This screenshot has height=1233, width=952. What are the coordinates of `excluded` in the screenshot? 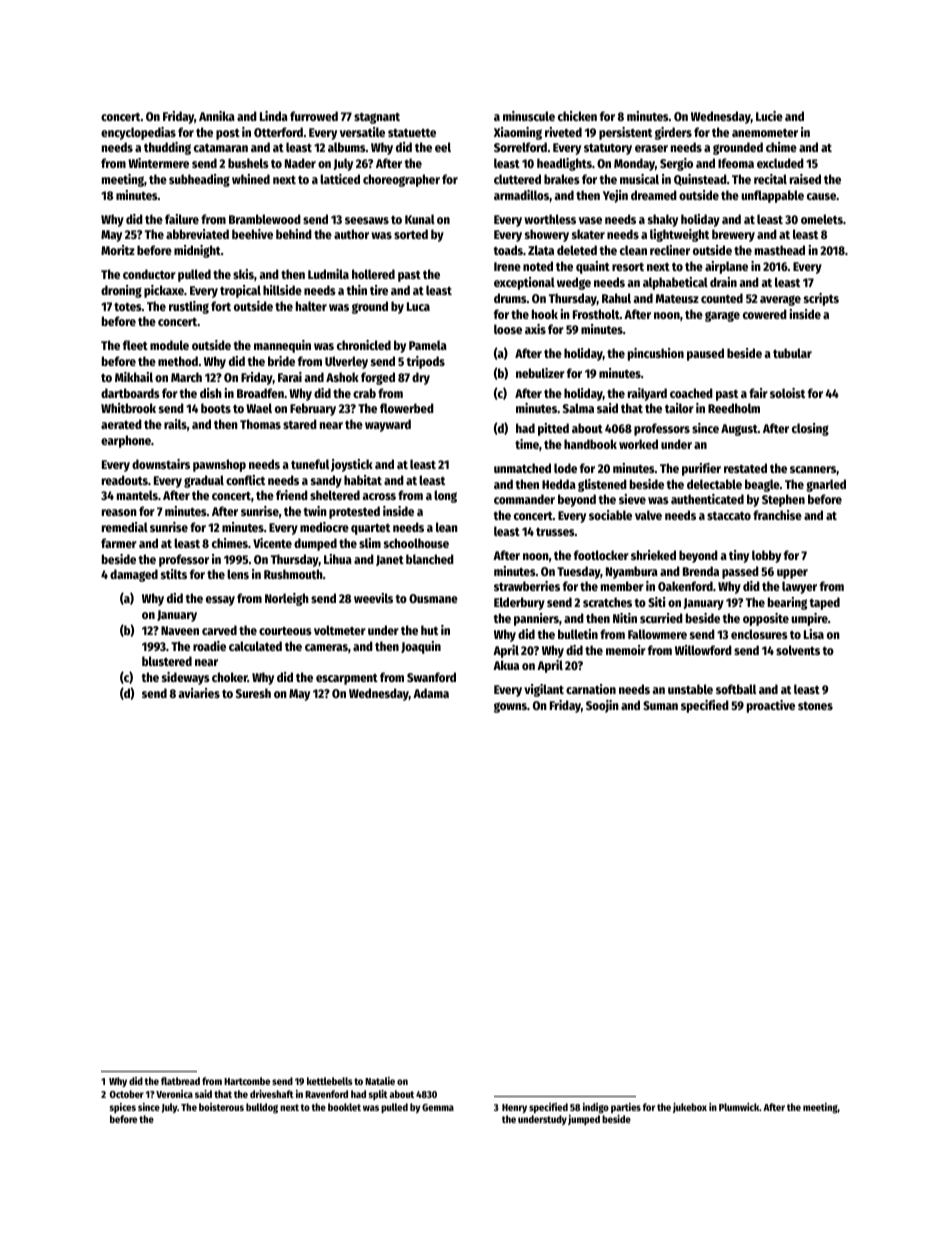 It's located at (780, 163).
